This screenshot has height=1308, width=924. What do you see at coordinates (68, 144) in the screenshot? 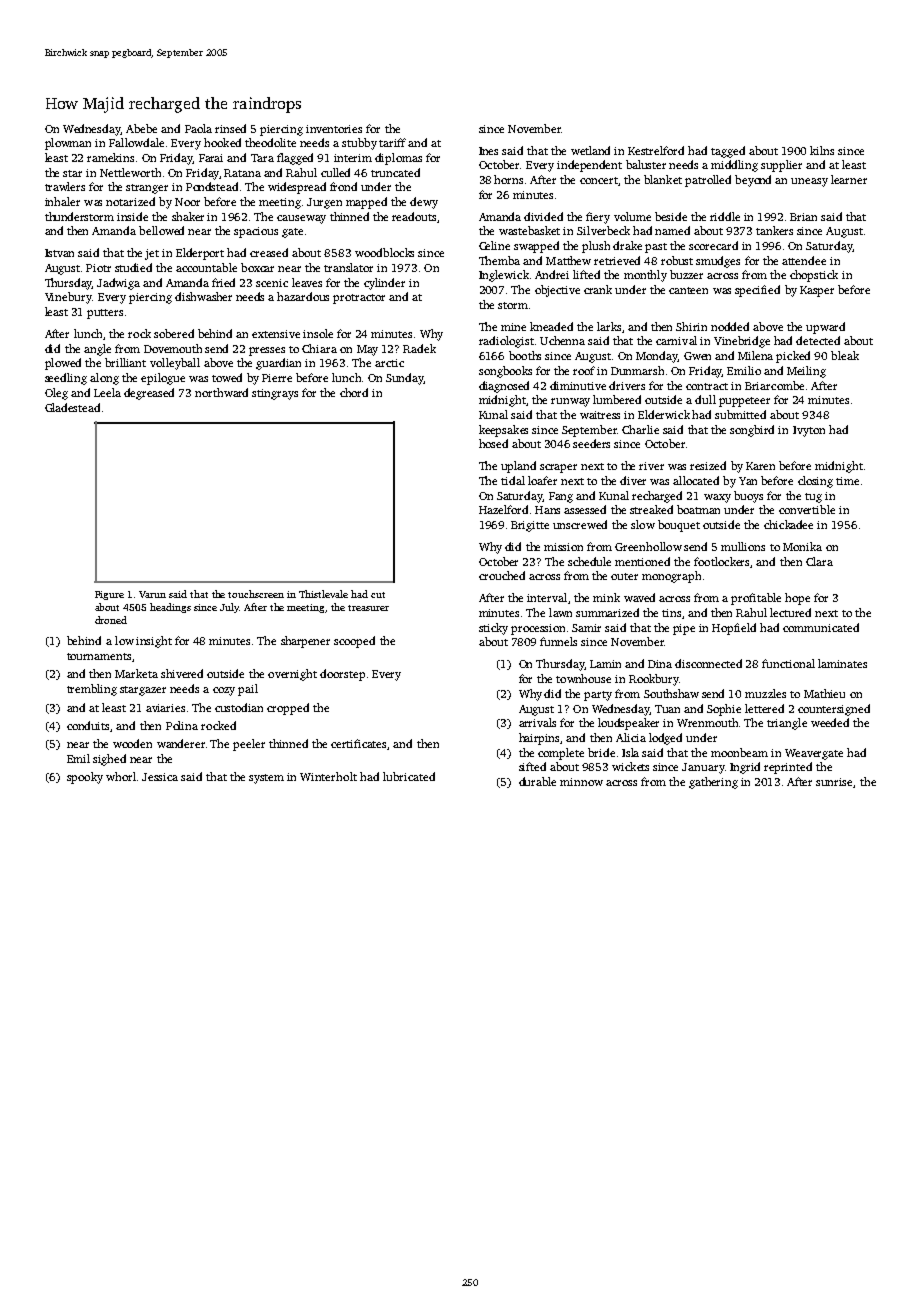
I see `plowman` at bounding box center [68, 144].
